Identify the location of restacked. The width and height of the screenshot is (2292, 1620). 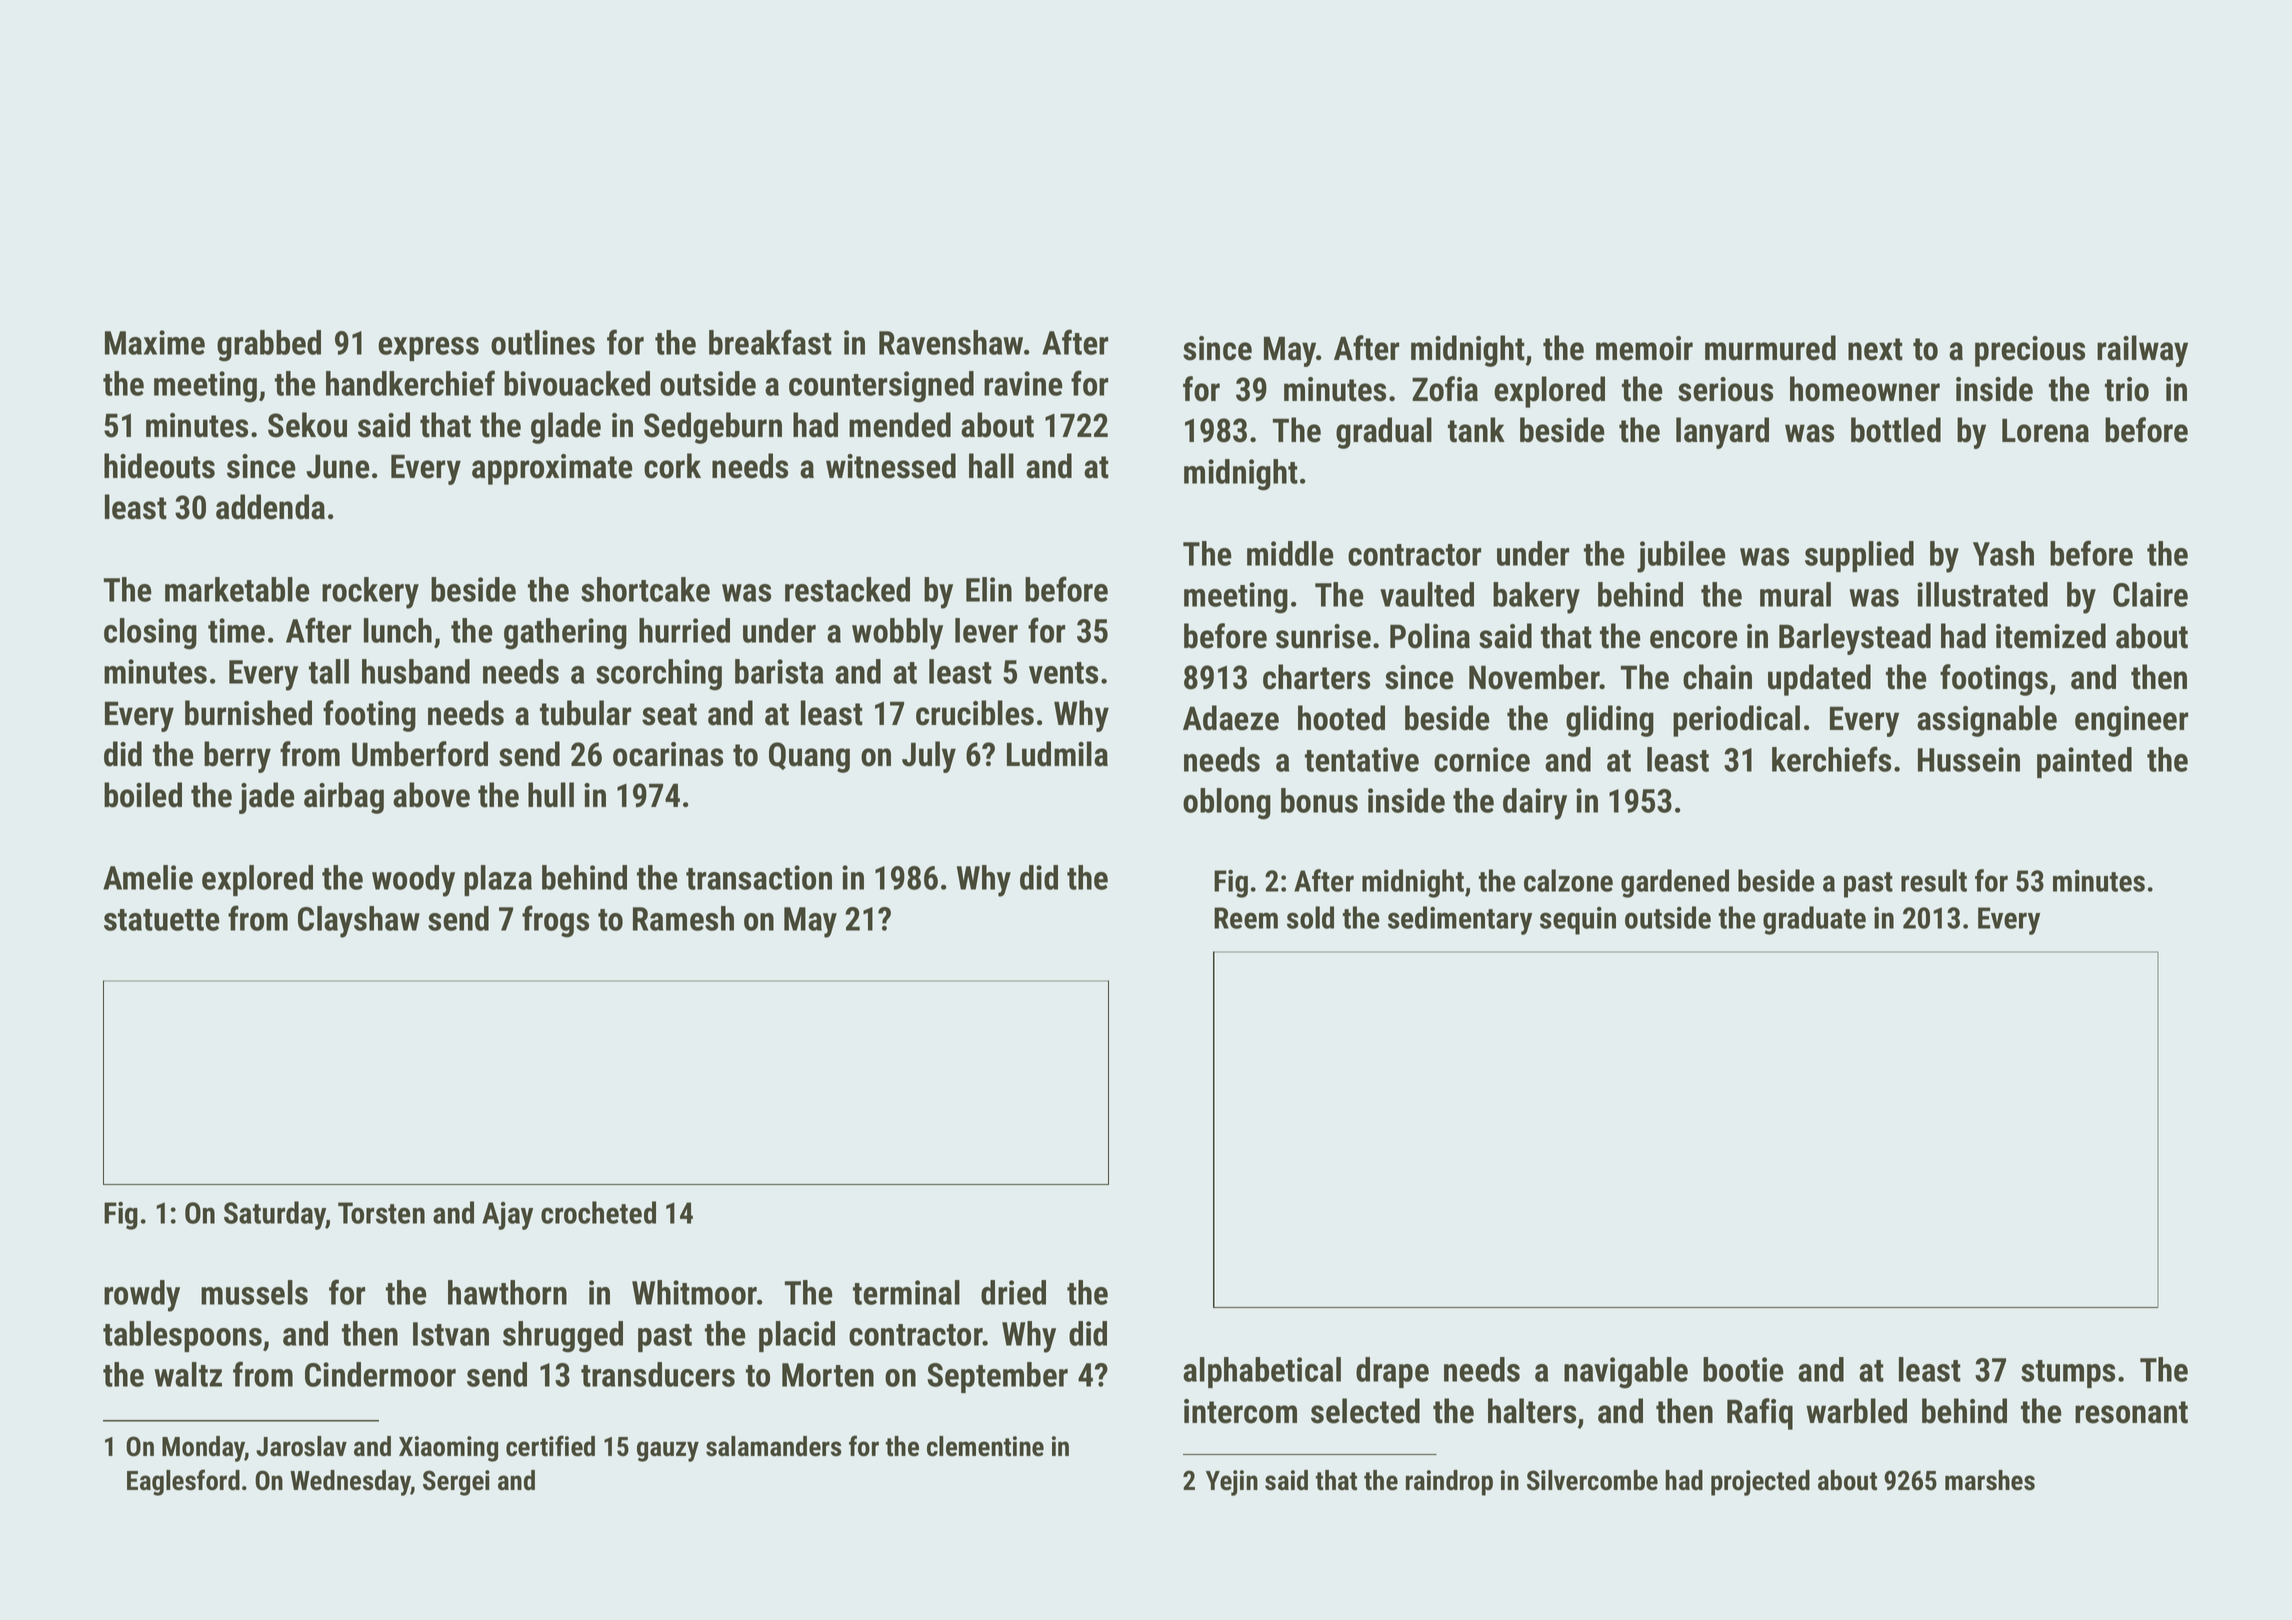
(847, 589).
